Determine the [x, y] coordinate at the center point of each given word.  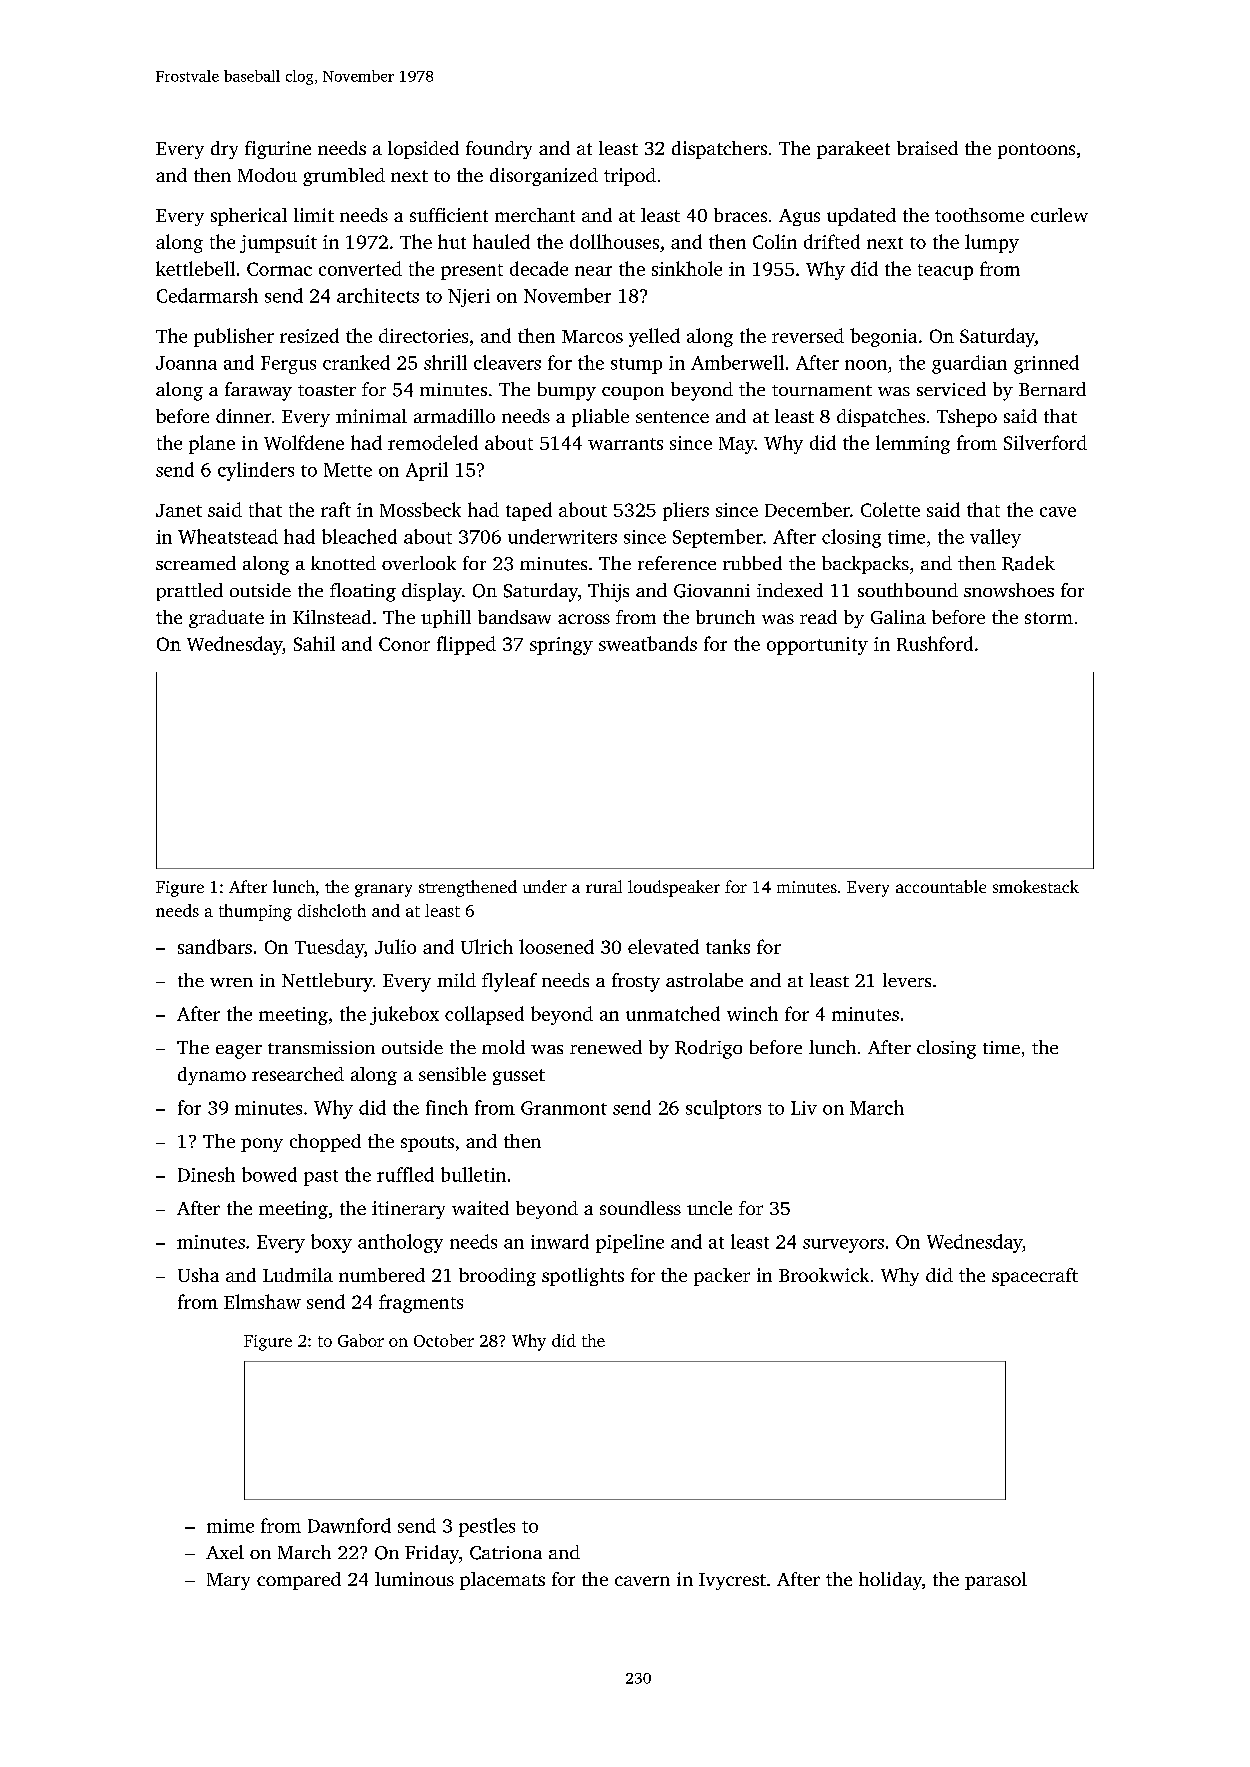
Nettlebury [327, 982]
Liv [804, 1108]
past [321, 1178]
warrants [625, 444]
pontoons [1036, 151]
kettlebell [195, 268]
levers [907, 980]
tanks [728, 946]
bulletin [473, 1174]
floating [363, 592]
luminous [414, 1579]
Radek [1028, 563]
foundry [499, 150]
